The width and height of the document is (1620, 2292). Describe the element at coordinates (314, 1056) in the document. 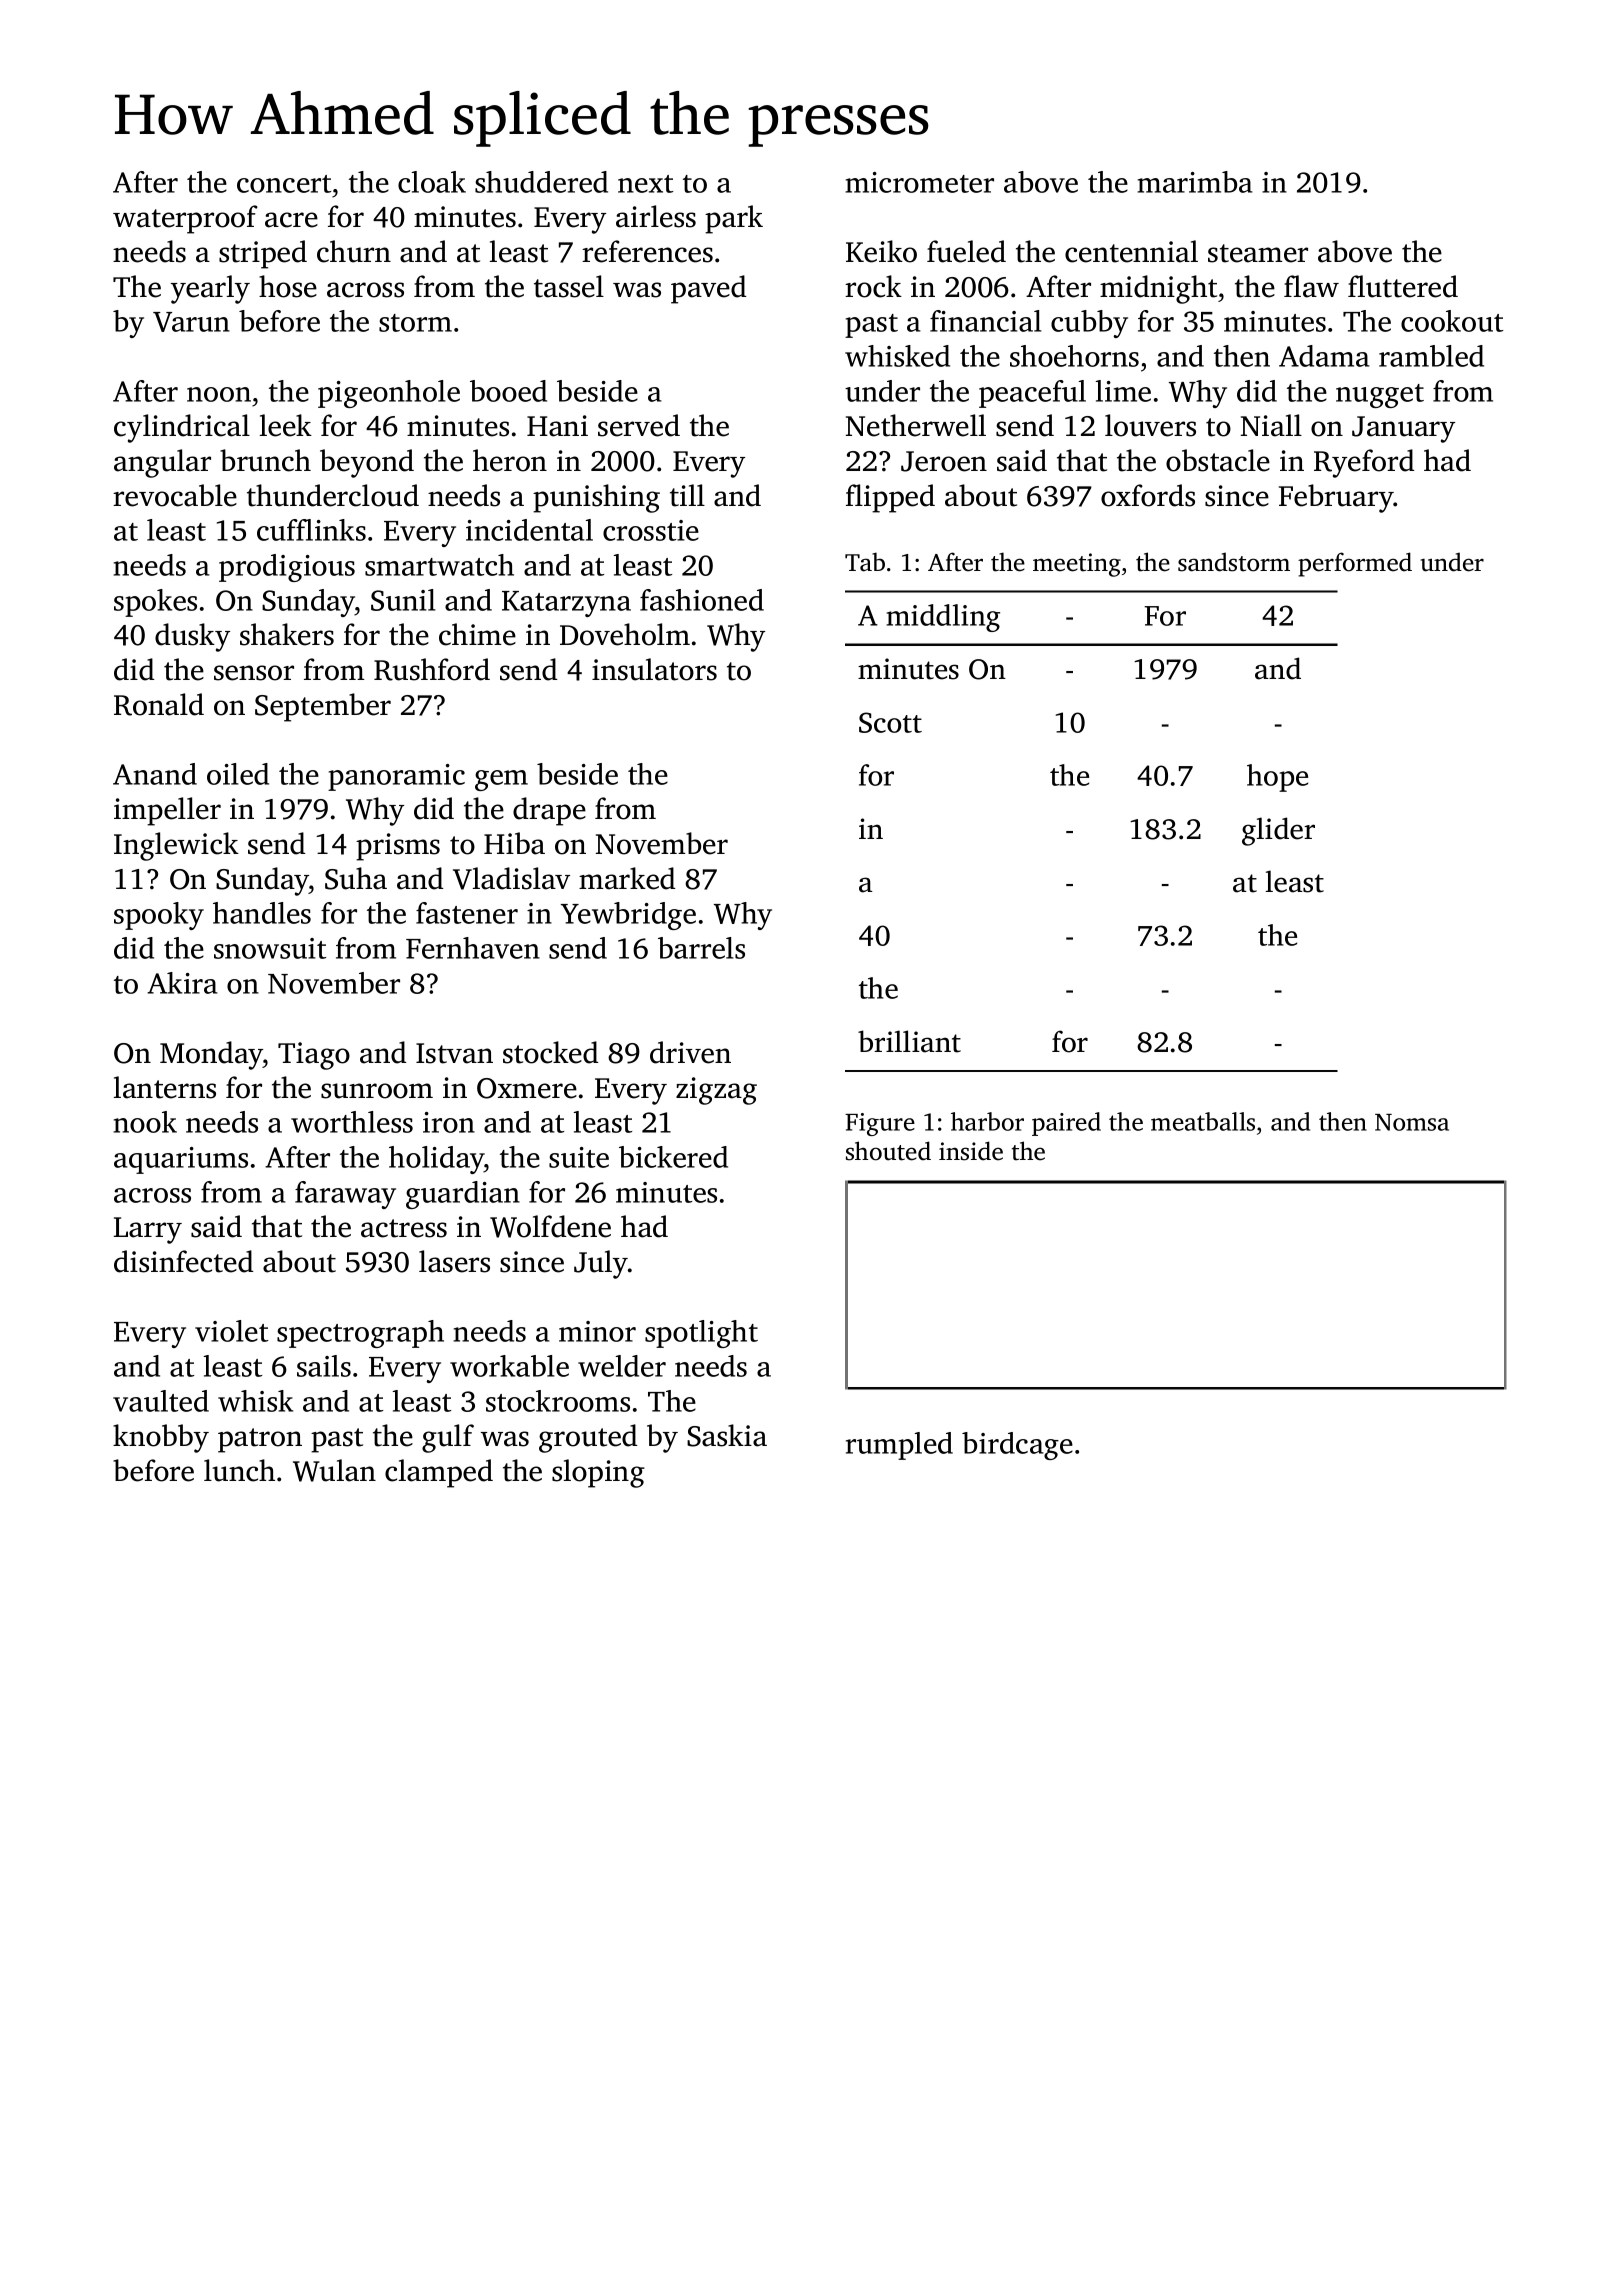

I see `Tiago` at that location.
